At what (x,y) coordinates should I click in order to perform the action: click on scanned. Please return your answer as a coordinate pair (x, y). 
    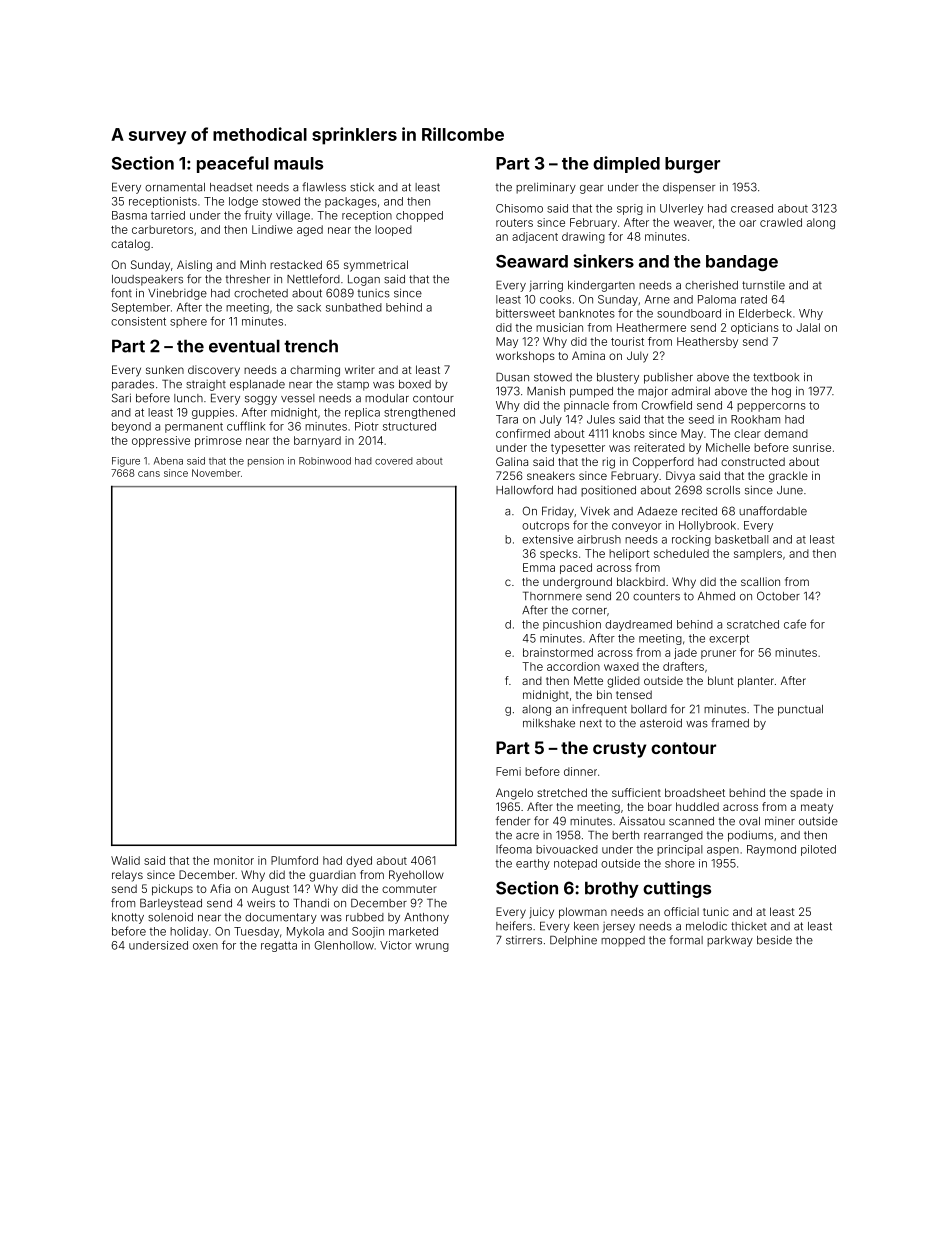
    Looking at the image, I should click on (691, 821).
